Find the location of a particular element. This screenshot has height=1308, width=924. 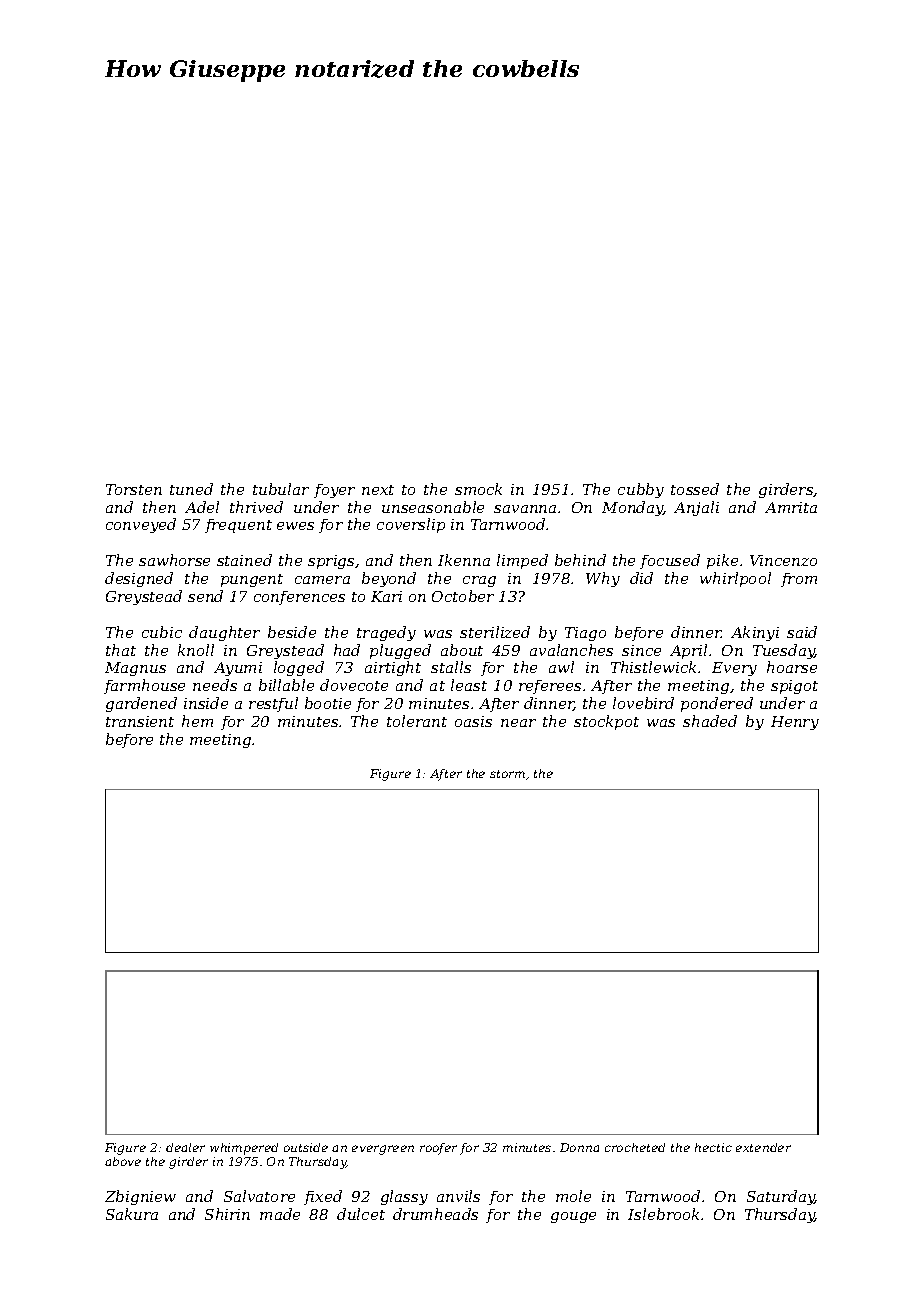

Saturday is located at coordinates (781, 1197).
